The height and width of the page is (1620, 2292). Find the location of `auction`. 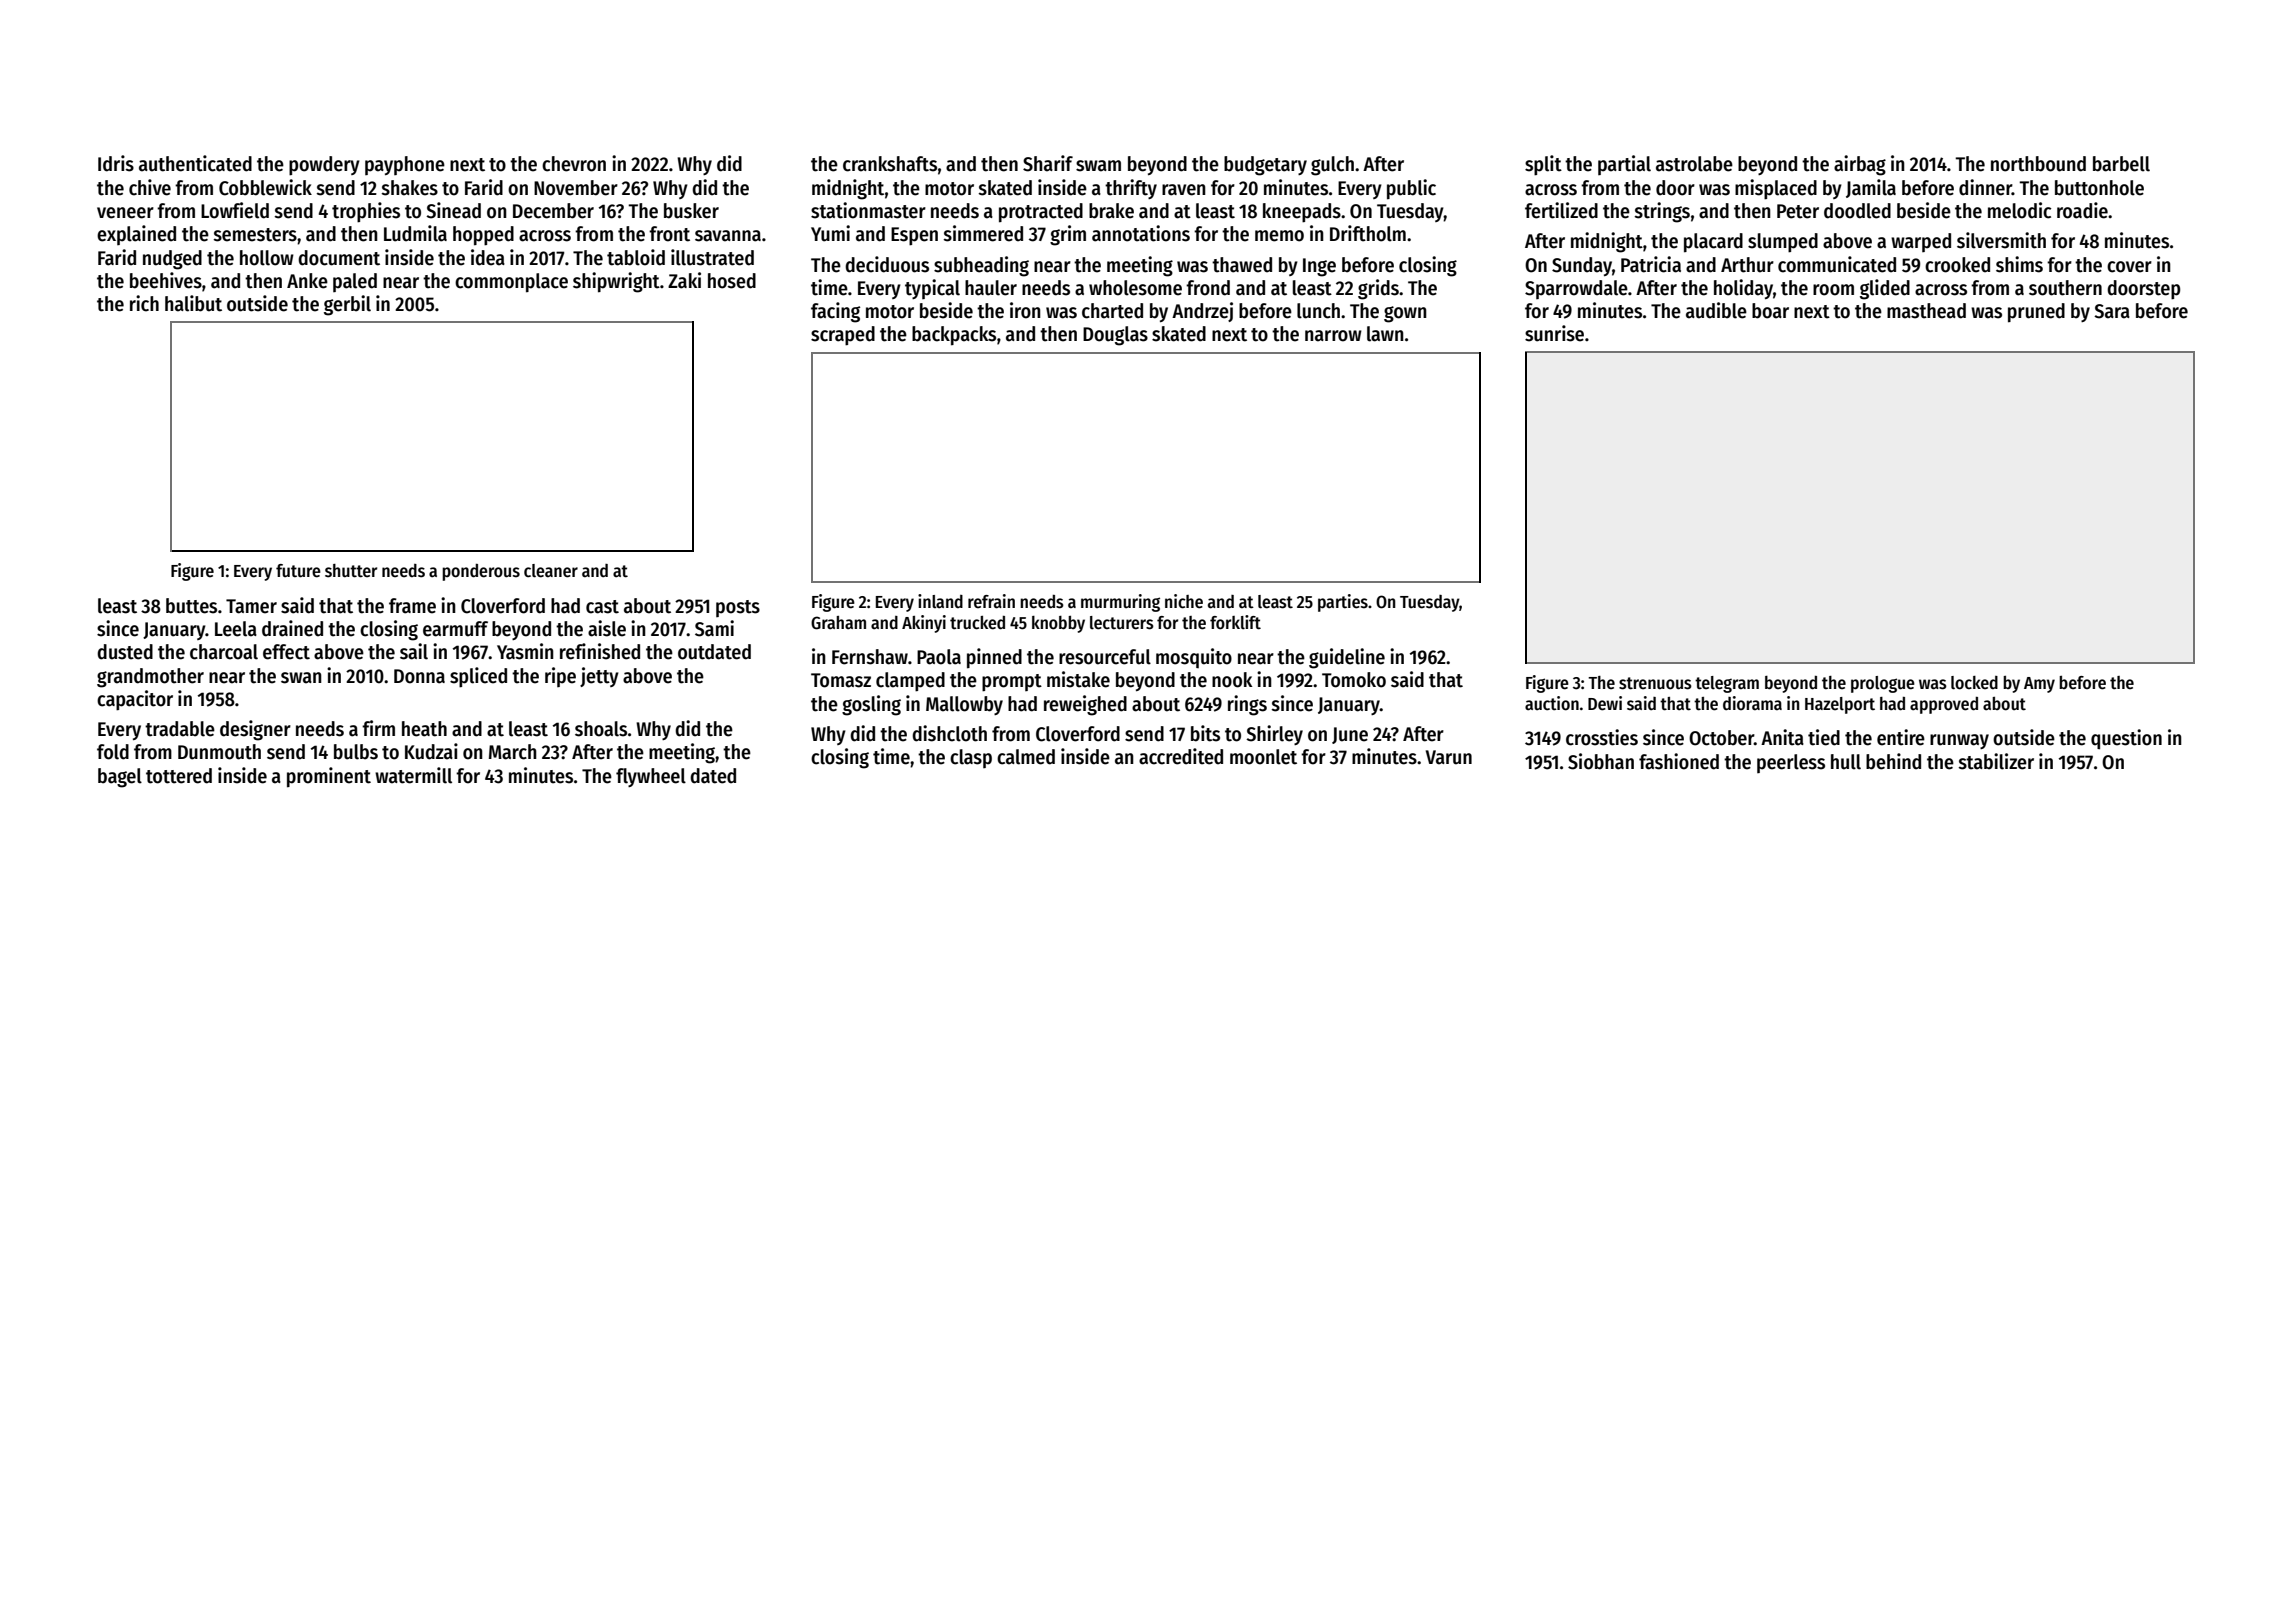

auction is located at coordinates (1552, 703).
